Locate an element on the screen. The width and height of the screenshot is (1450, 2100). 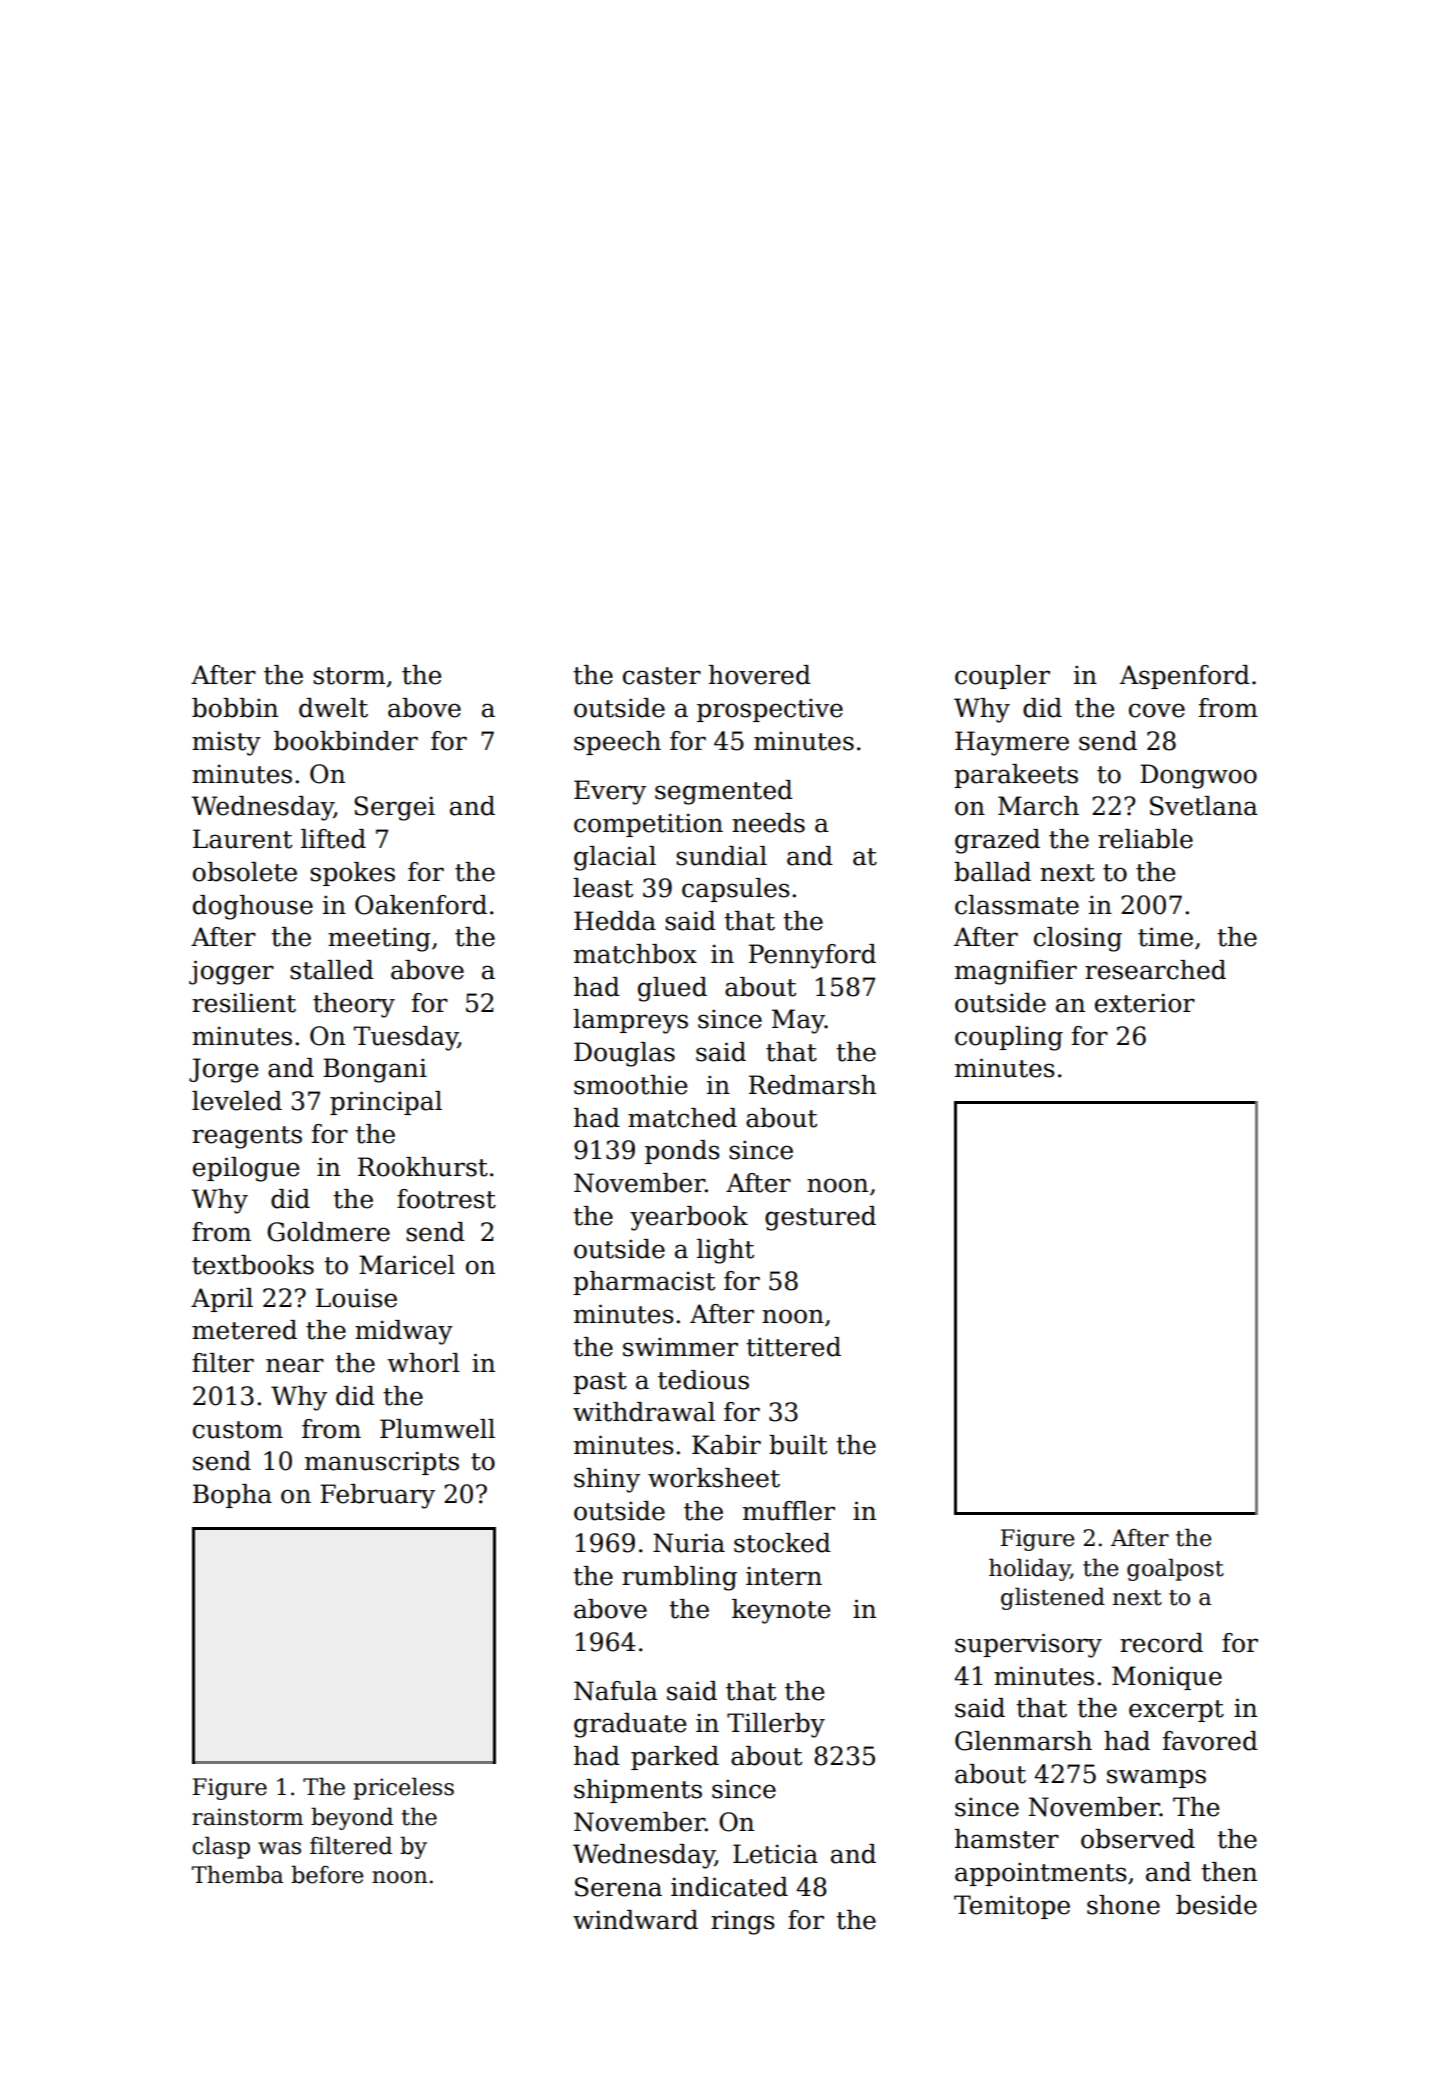
speech is located at coordinates (617, 743).
